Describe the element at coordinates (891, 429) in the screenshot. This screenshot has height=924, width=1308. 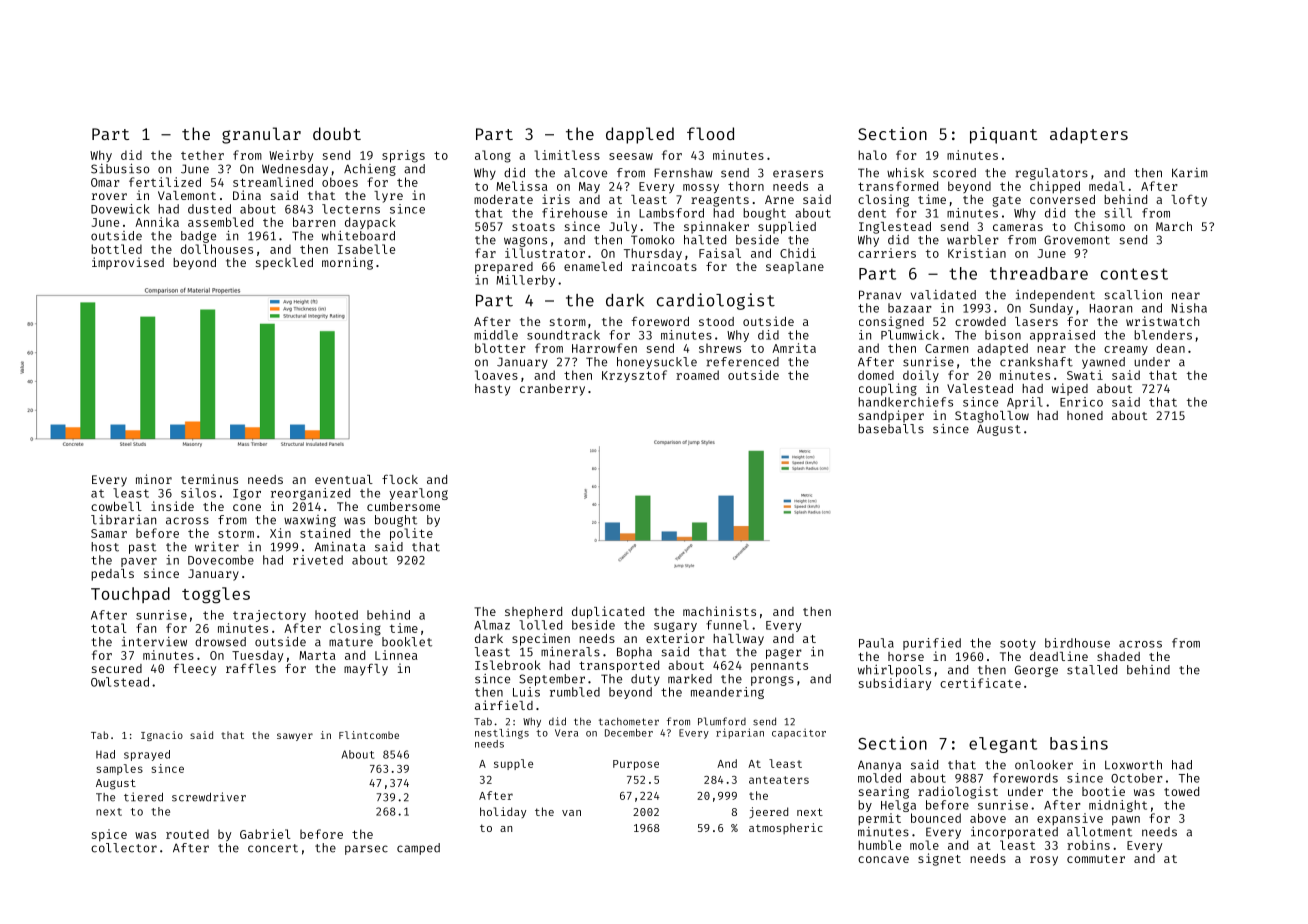
I see `baseballs` at that location.
